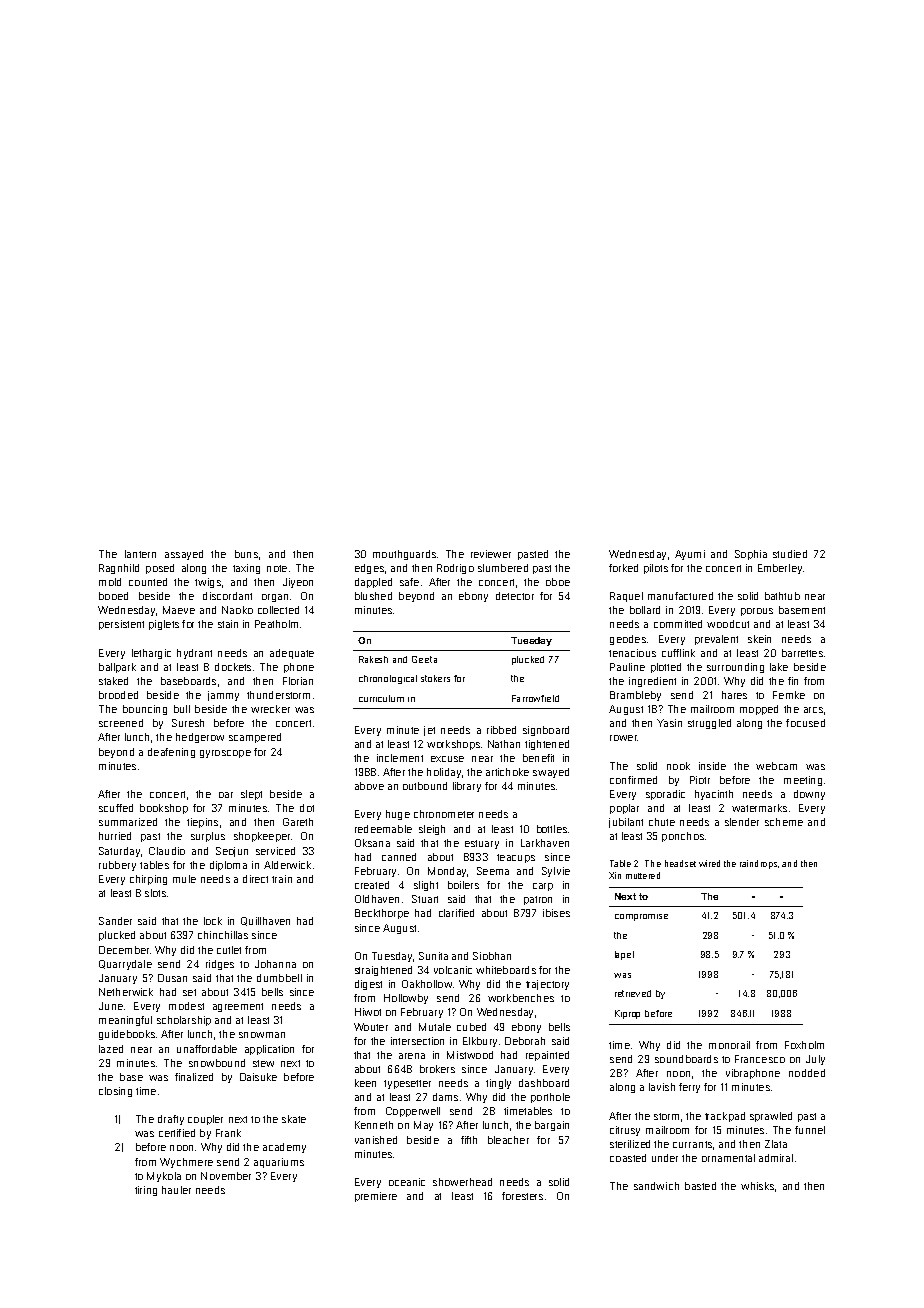 The width and height of the screenshot is (924, 1308). What do you see at coordinates (686, 1059) in the screenshot?
I see `soundboards` at bounding box center [686, 1059].
